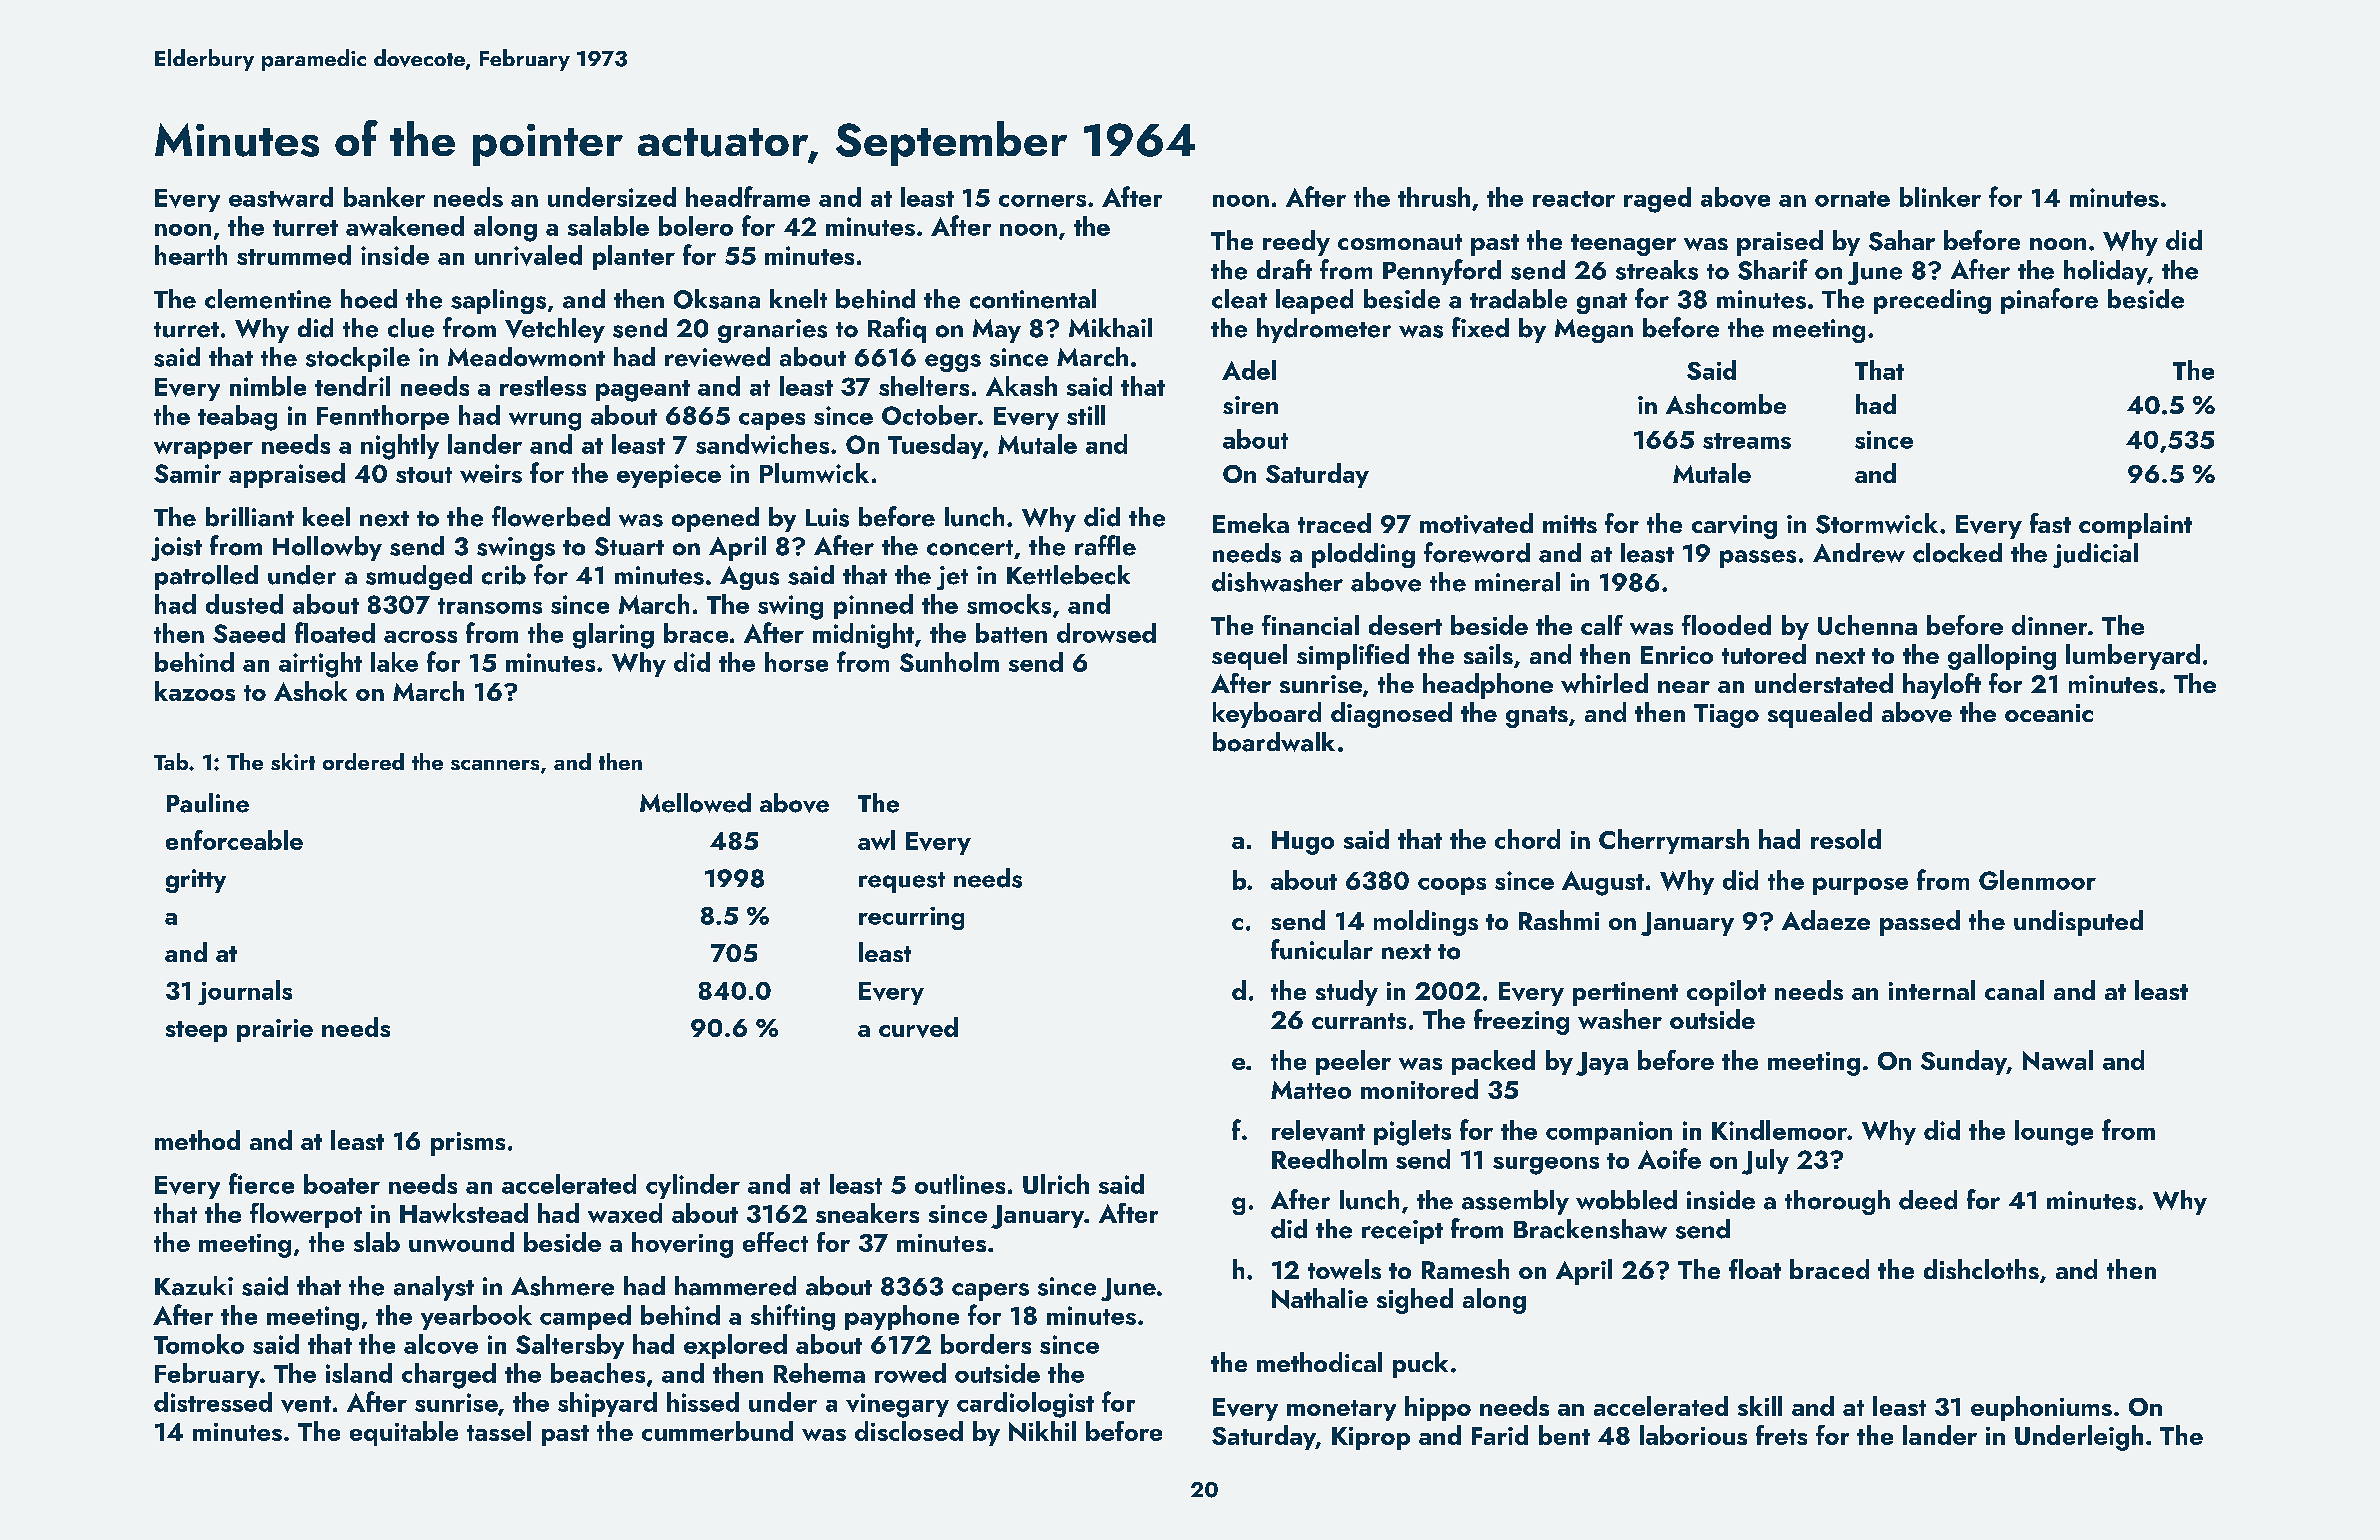 The image size is (2380, 1540). What do you see at coordinates (1902, 240) in the screenshot?
I see `Sahar` at bounding box center [1902, 240].
